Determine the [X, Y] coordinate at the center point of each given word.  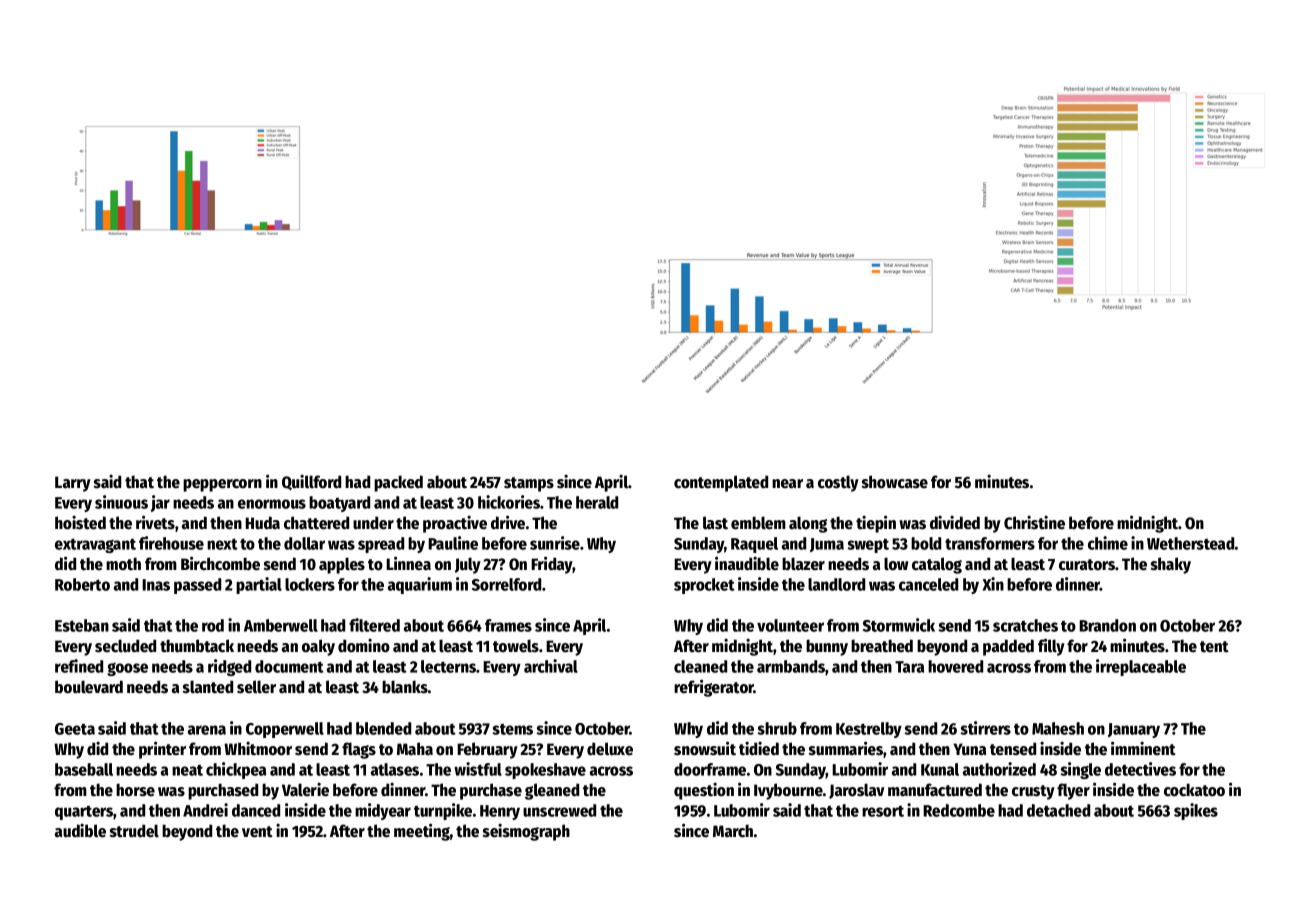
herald [597, 502]
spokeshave [545, 771]
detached [1058, 810]
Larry [73, 484]
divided [955, 522]
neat [187, 770]
